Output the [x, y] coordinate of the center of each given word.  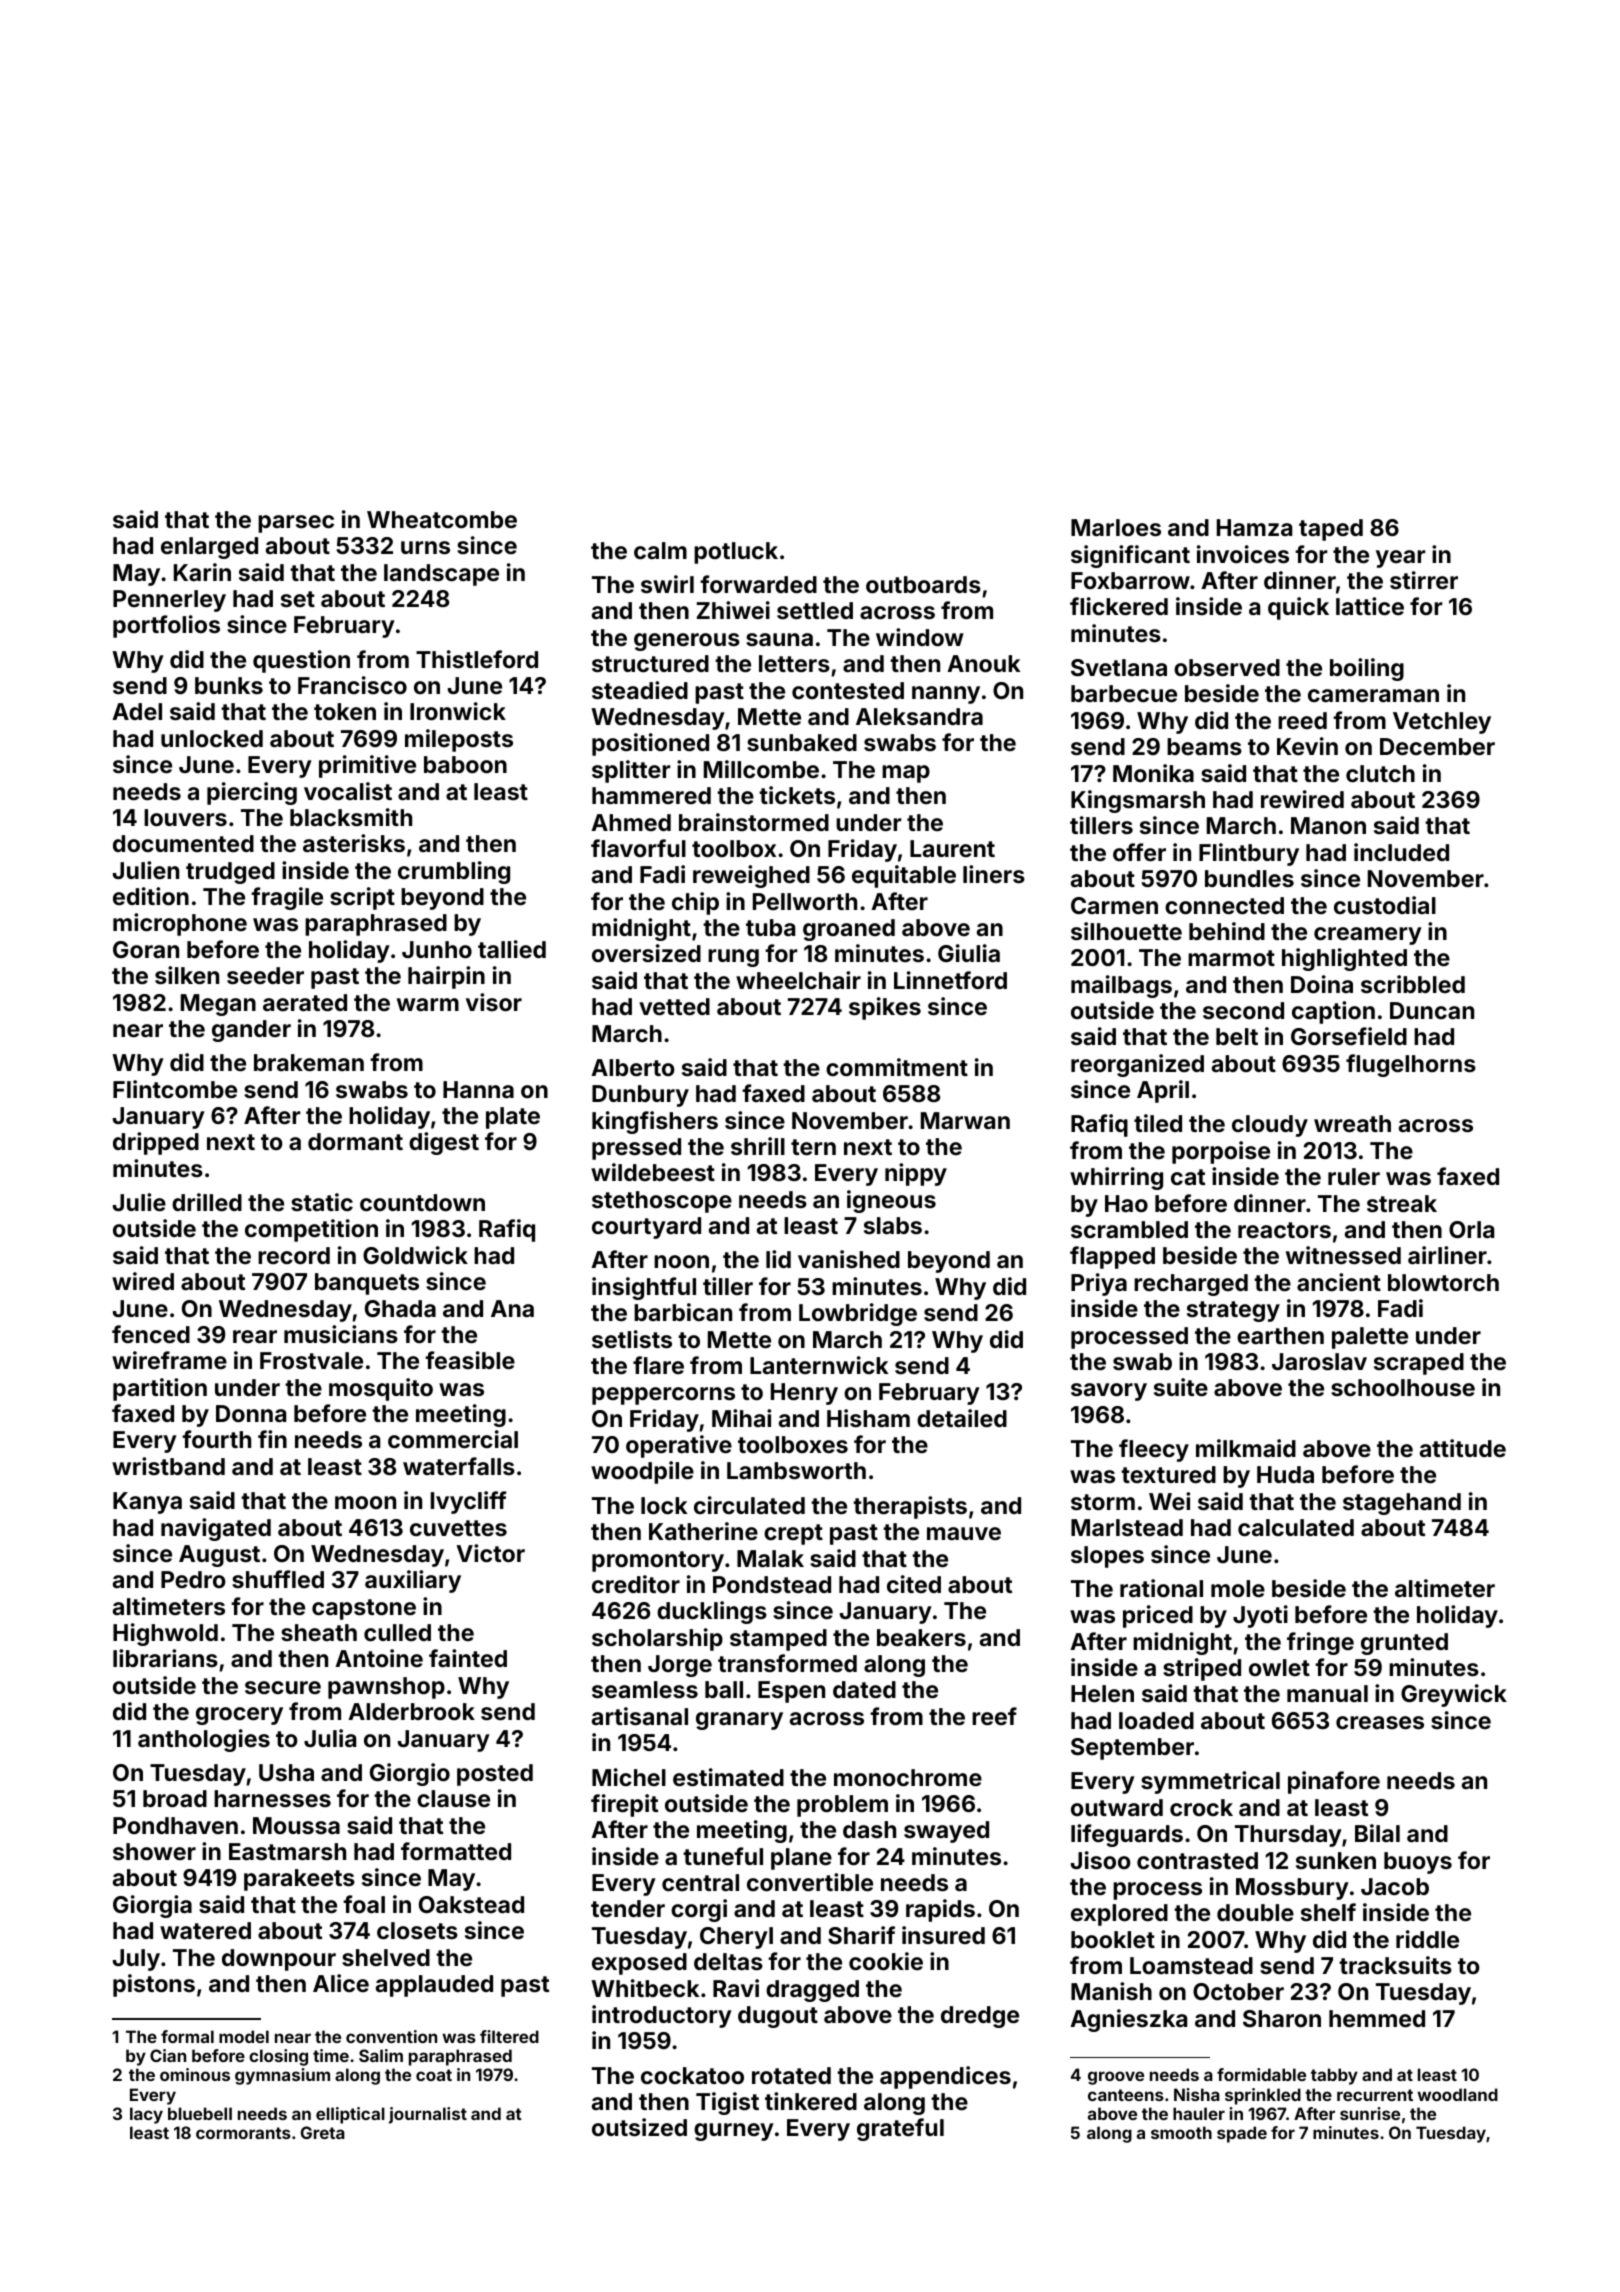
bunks [229, 685]
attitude [1463, 1448]
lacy [146, 2115]
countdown [422, 1202]
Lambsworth [796, 1470]
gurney [734, 2132]
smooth [1181, 2132]
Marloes [1116, 527]
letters [794, 663]
